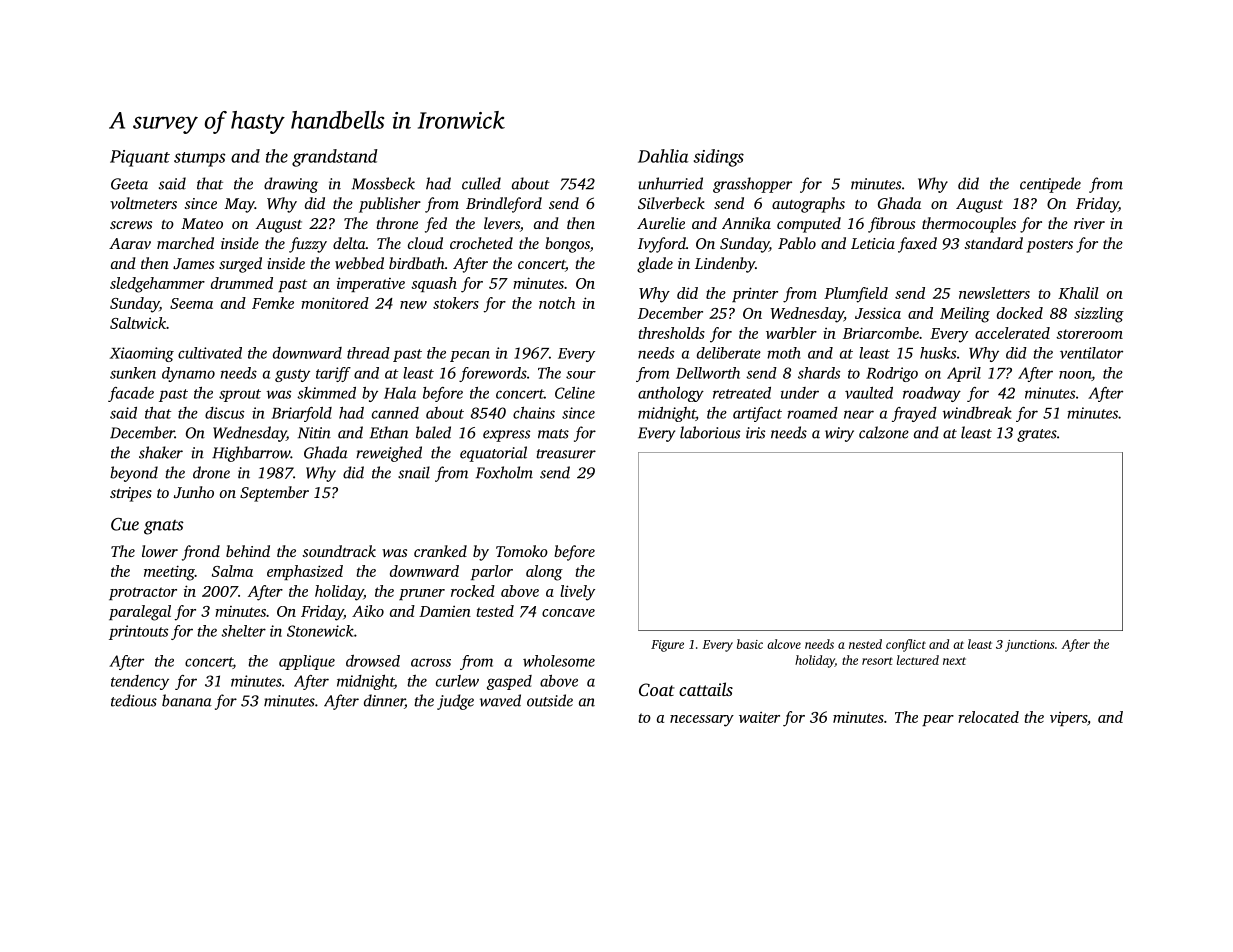 Image resolution: width=1233 pixels, height=952 pixels. I want to click on banana, so click(187, 700).
